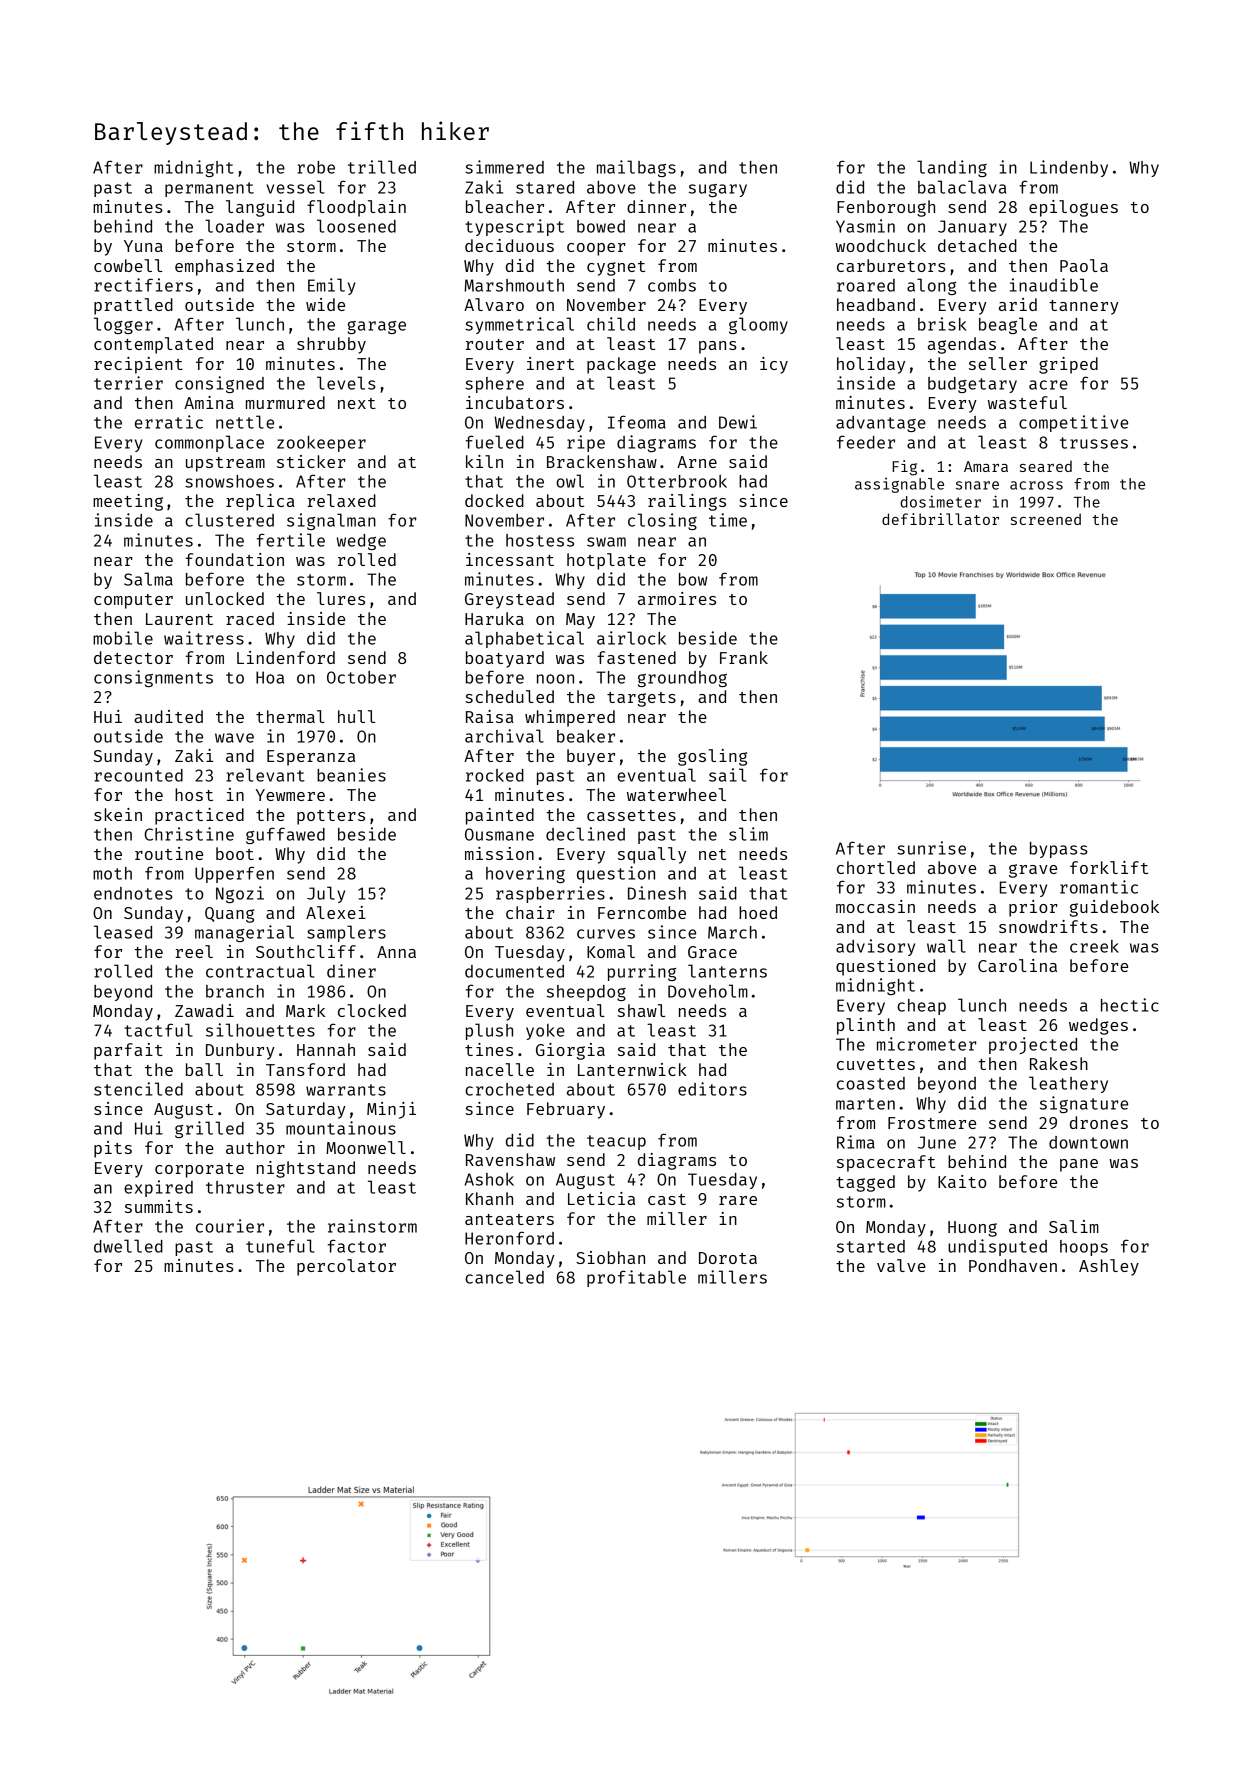 Image resolution: width=1258 pixels, height=1779 pixels. Describe the element at coordinates (886, 208) in the document. I see `Fenborough` at that location.
